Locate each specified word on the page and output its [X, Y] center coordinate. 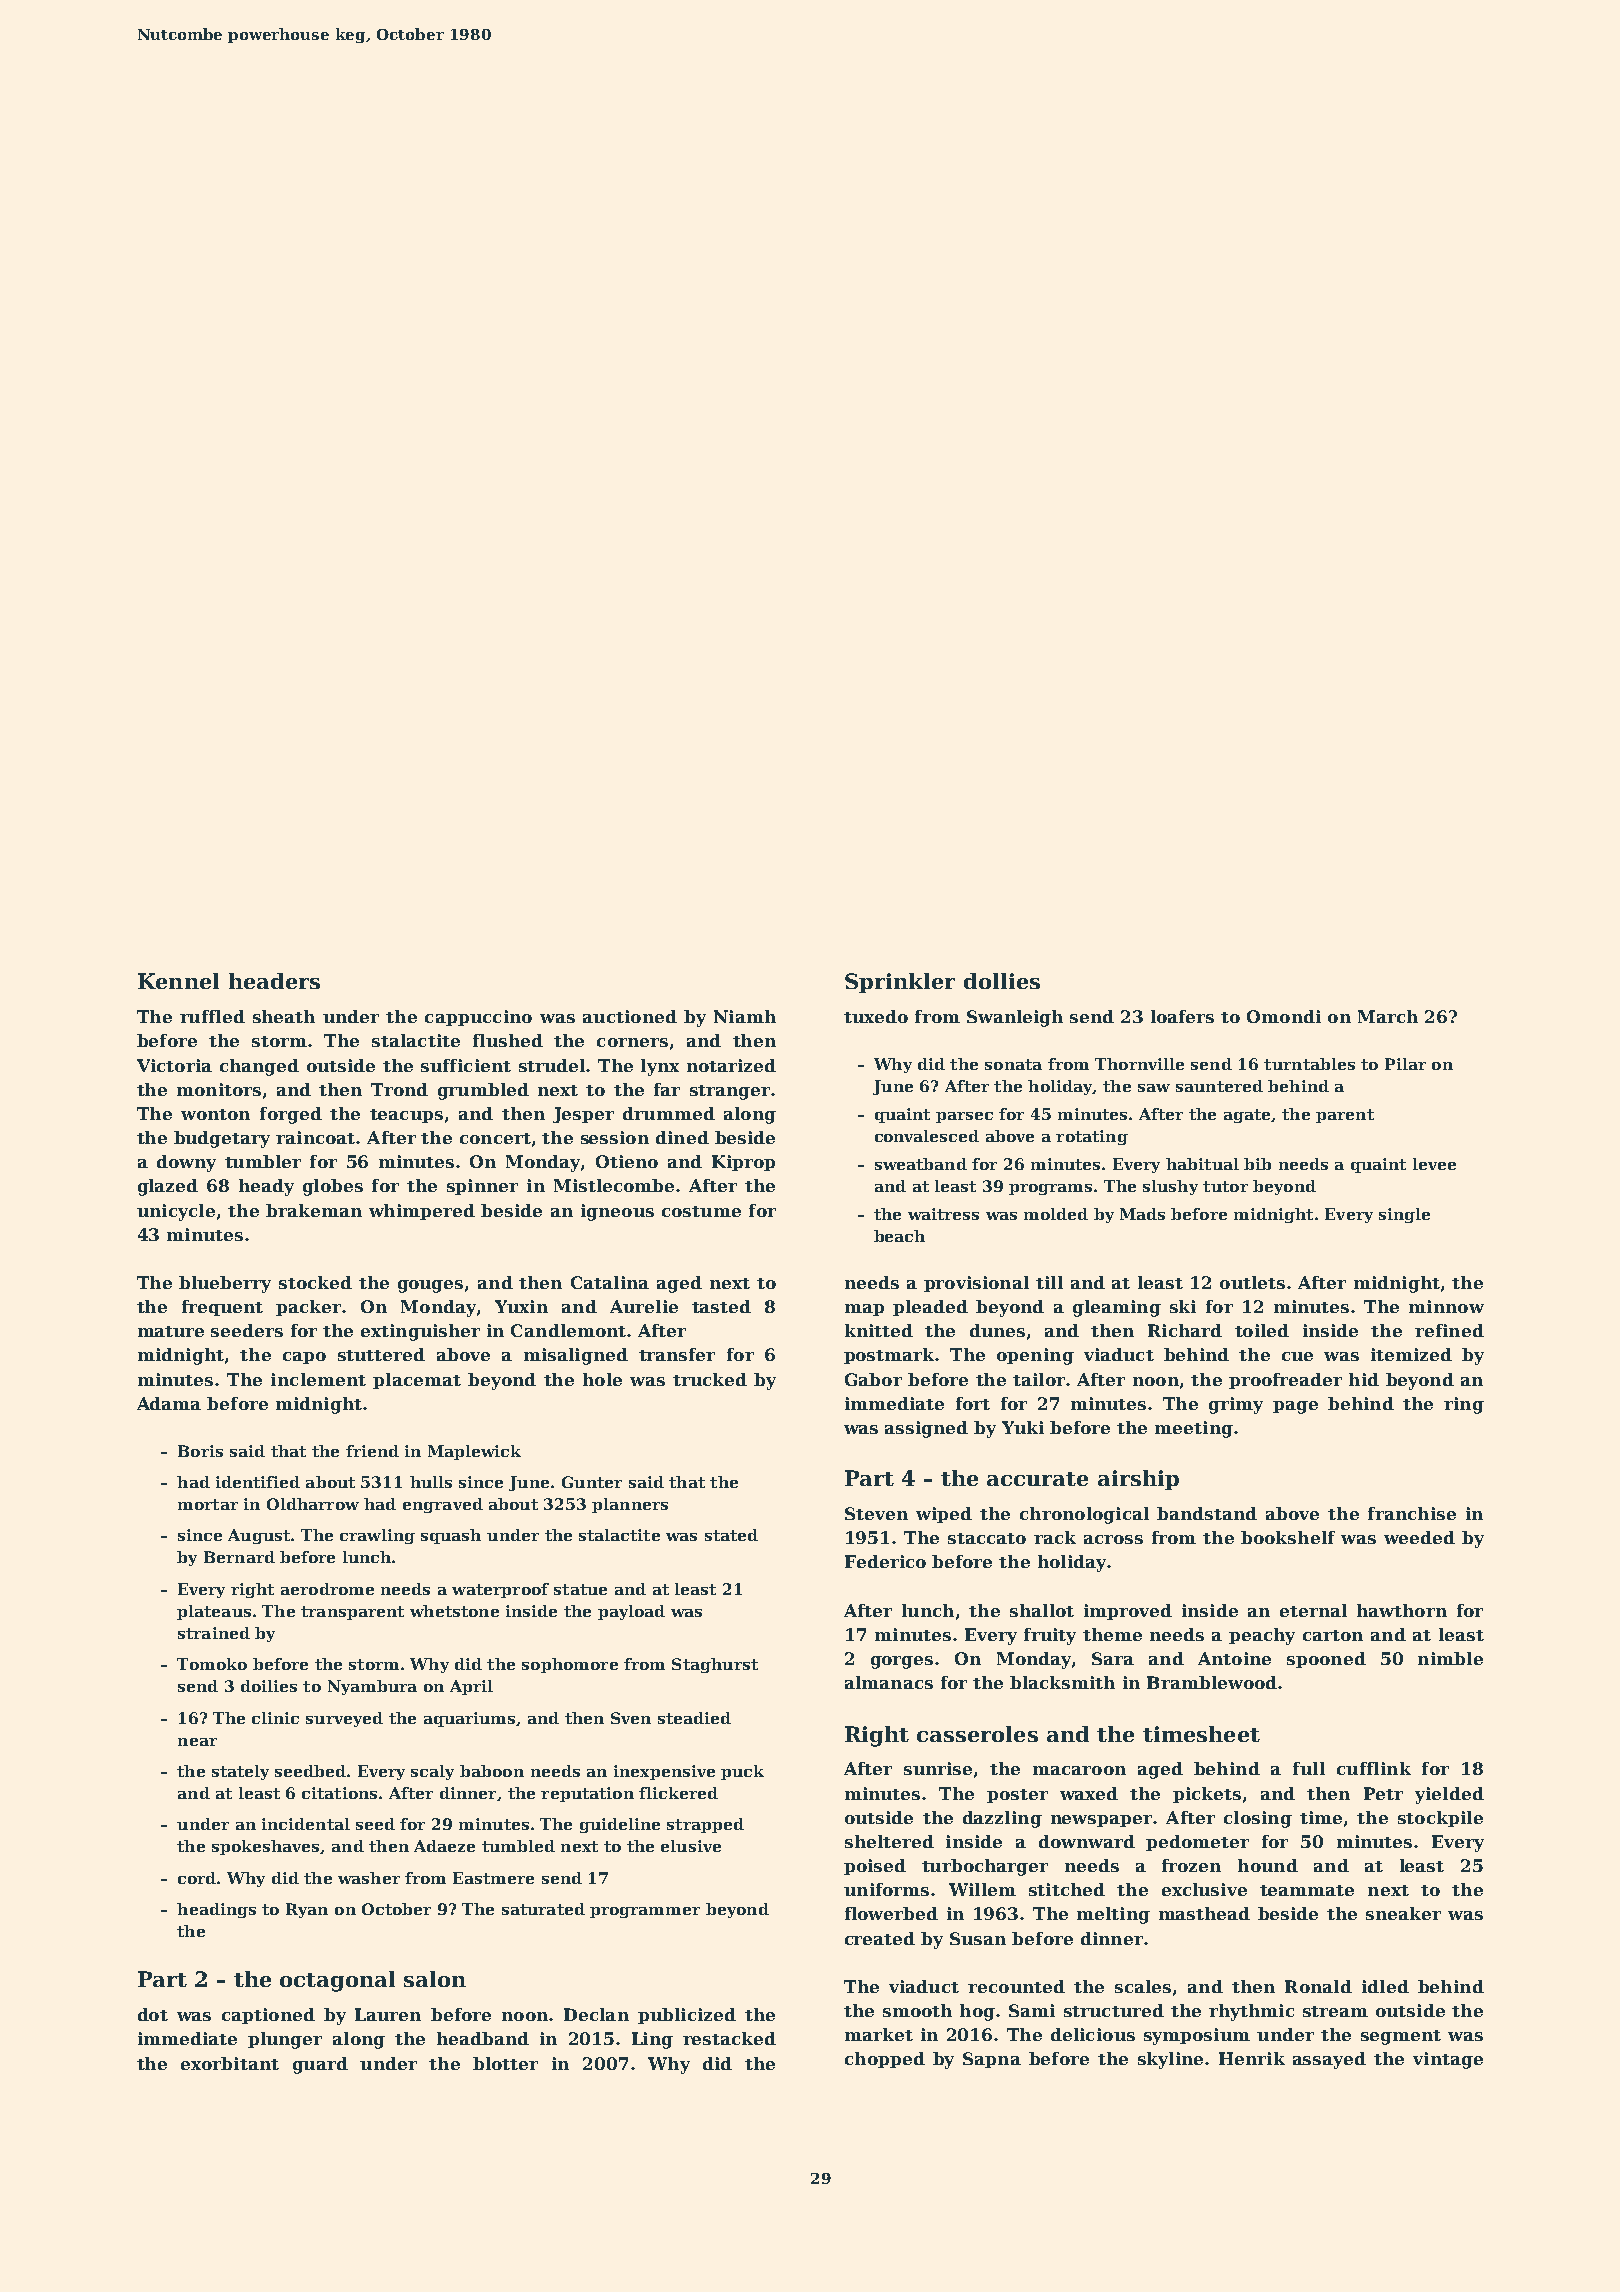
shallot [1042, 1610]
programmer [645, 1912]
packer [308, 1308]
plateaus [214, 1612]
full [1309, 1768]
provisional [976, 1284]
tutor [1225, 1186]
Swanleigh [1015, 1018]
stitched [1067, 1889]
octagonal [337, 1981]
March [1388, 1016]
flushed [508, 1040]
